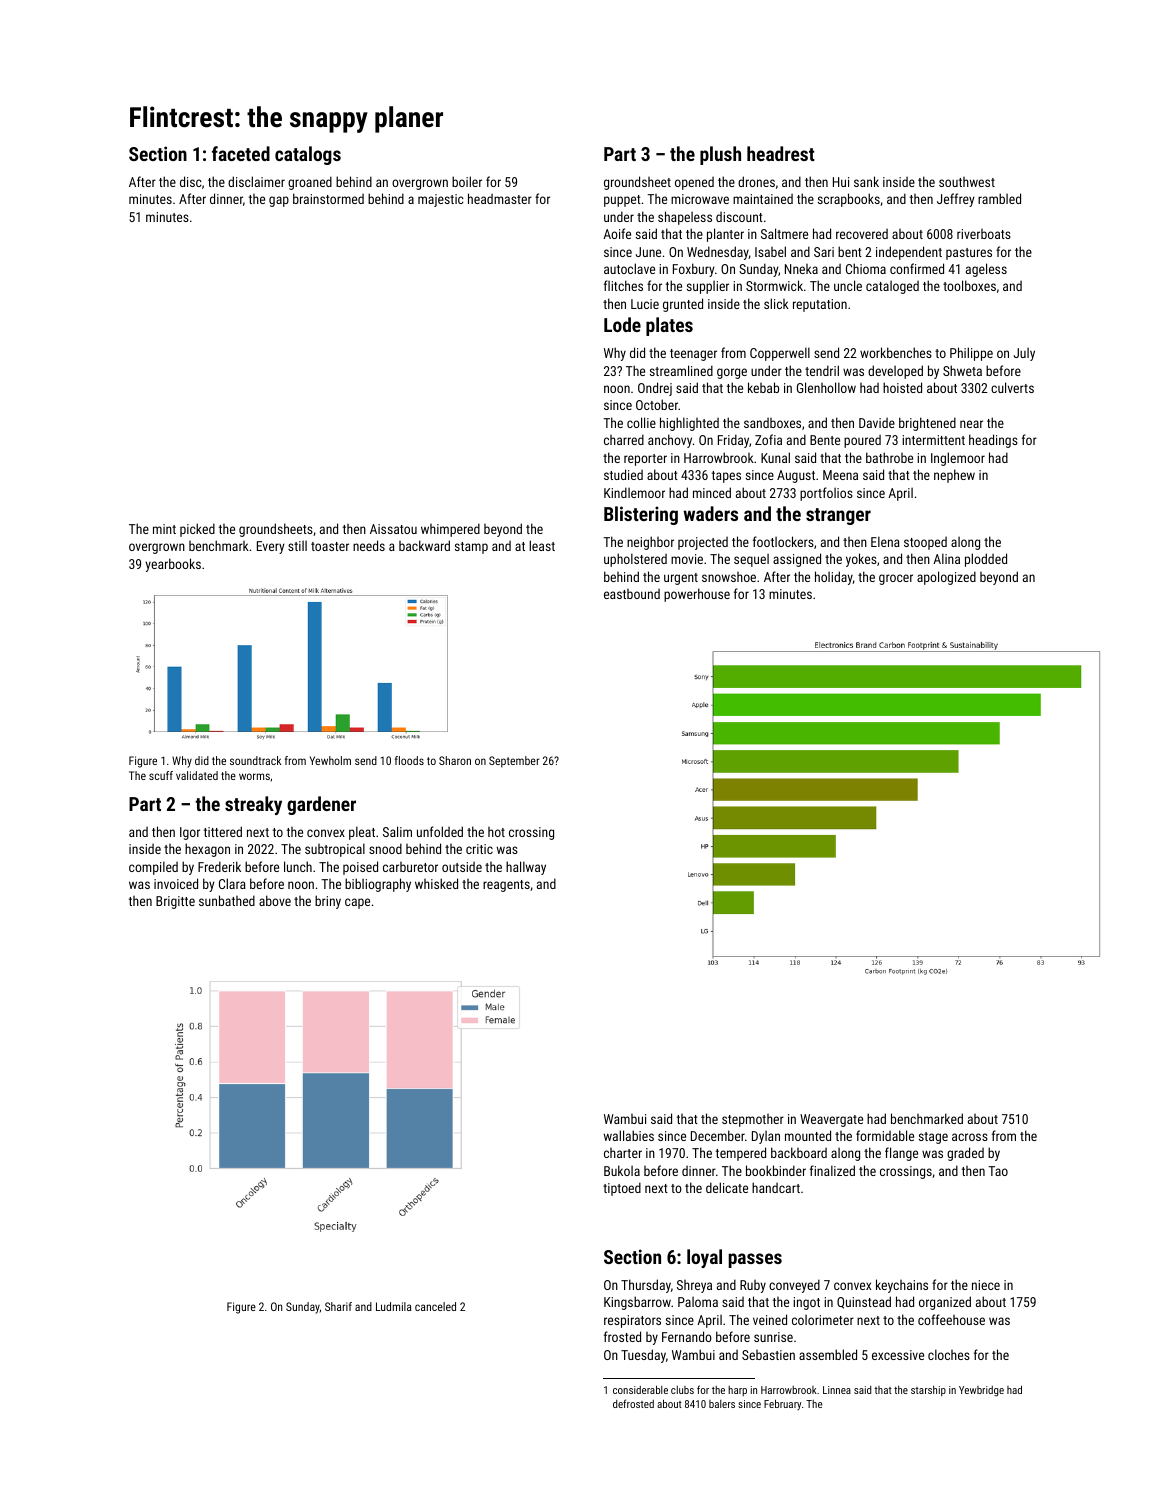 The height and width of the page is (1510, 1167). I want to click on headrest, so click(781, 153).
